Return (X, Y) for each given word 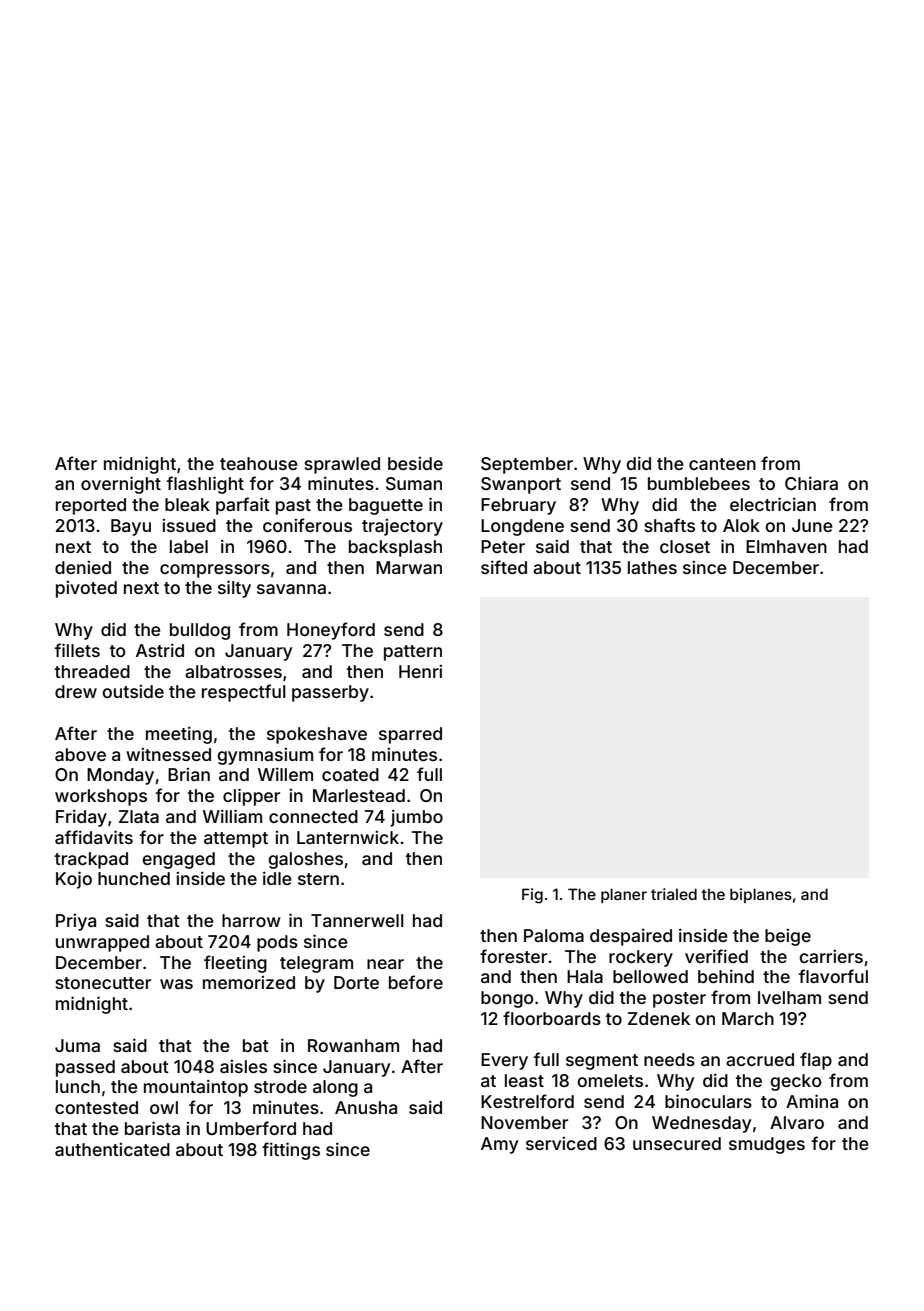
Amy (499, 1145)
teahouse (259, 463)
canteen (722, 464)
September (527, 465)
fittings (291, 1151)
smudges (767, 1145)
